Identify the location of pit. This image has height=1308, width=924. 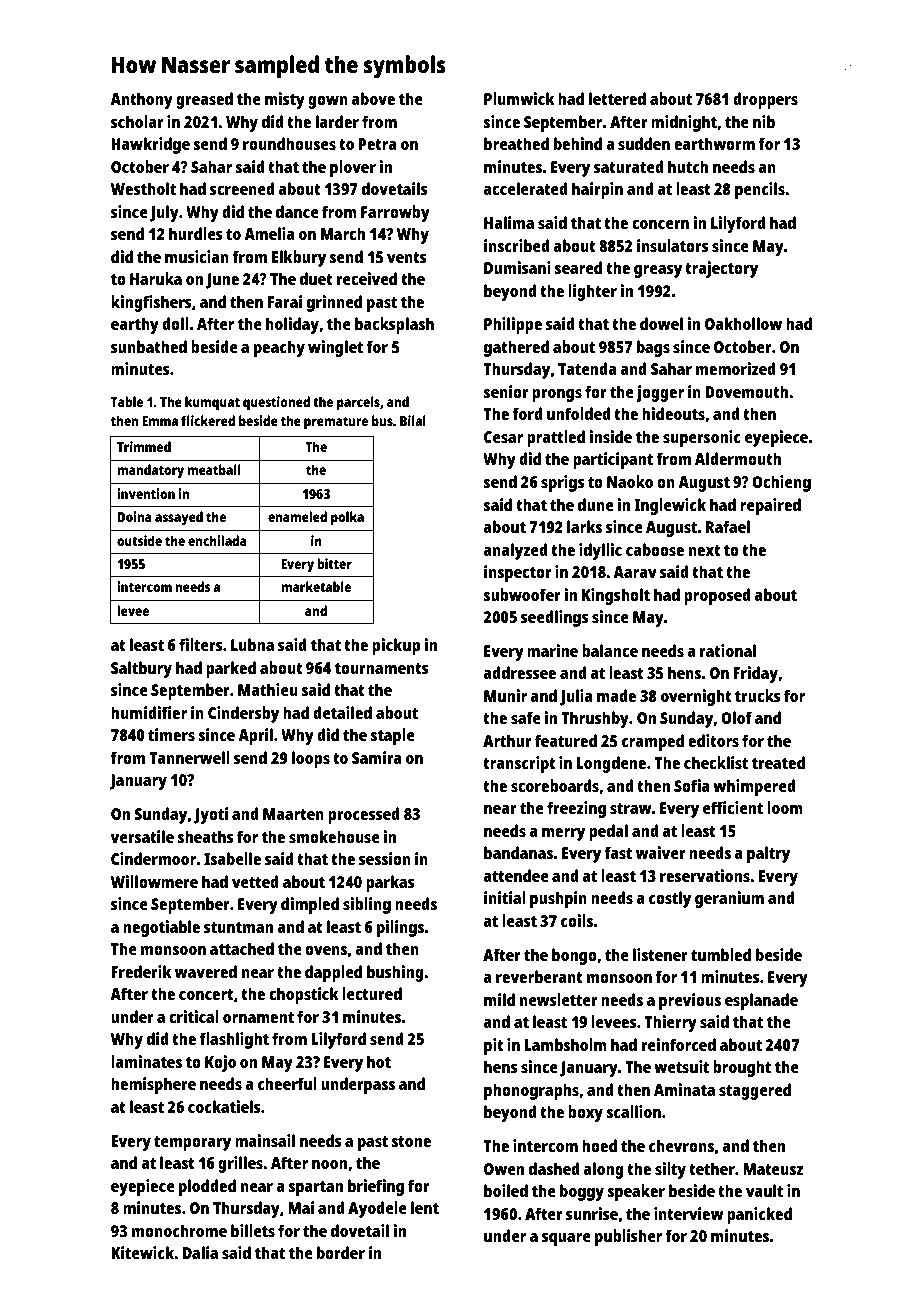
(494, 1046).
